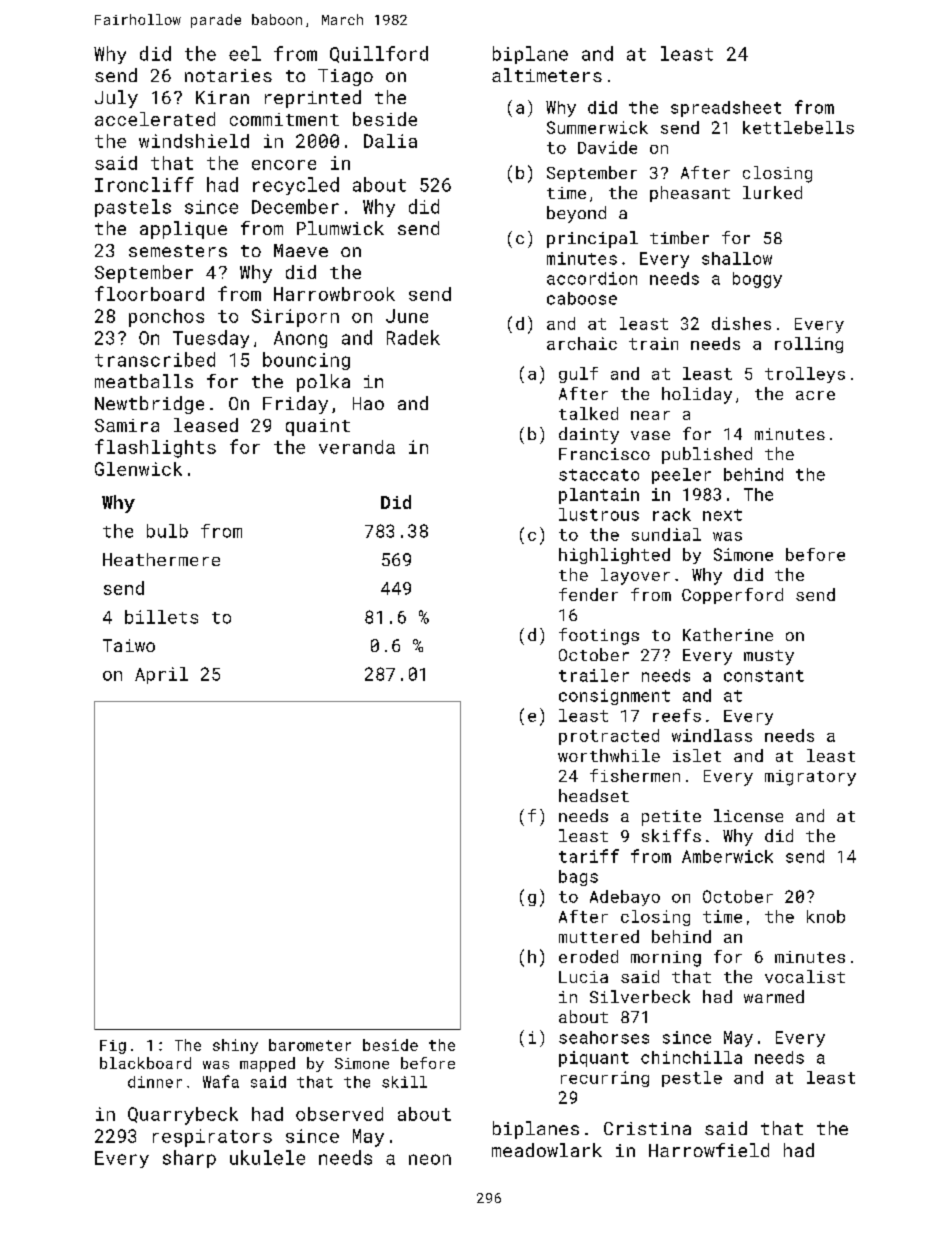  What do you see at coordinates (235, 1046) in the screenshot?
I see `shiny` at bounding box center [235, 1046].
